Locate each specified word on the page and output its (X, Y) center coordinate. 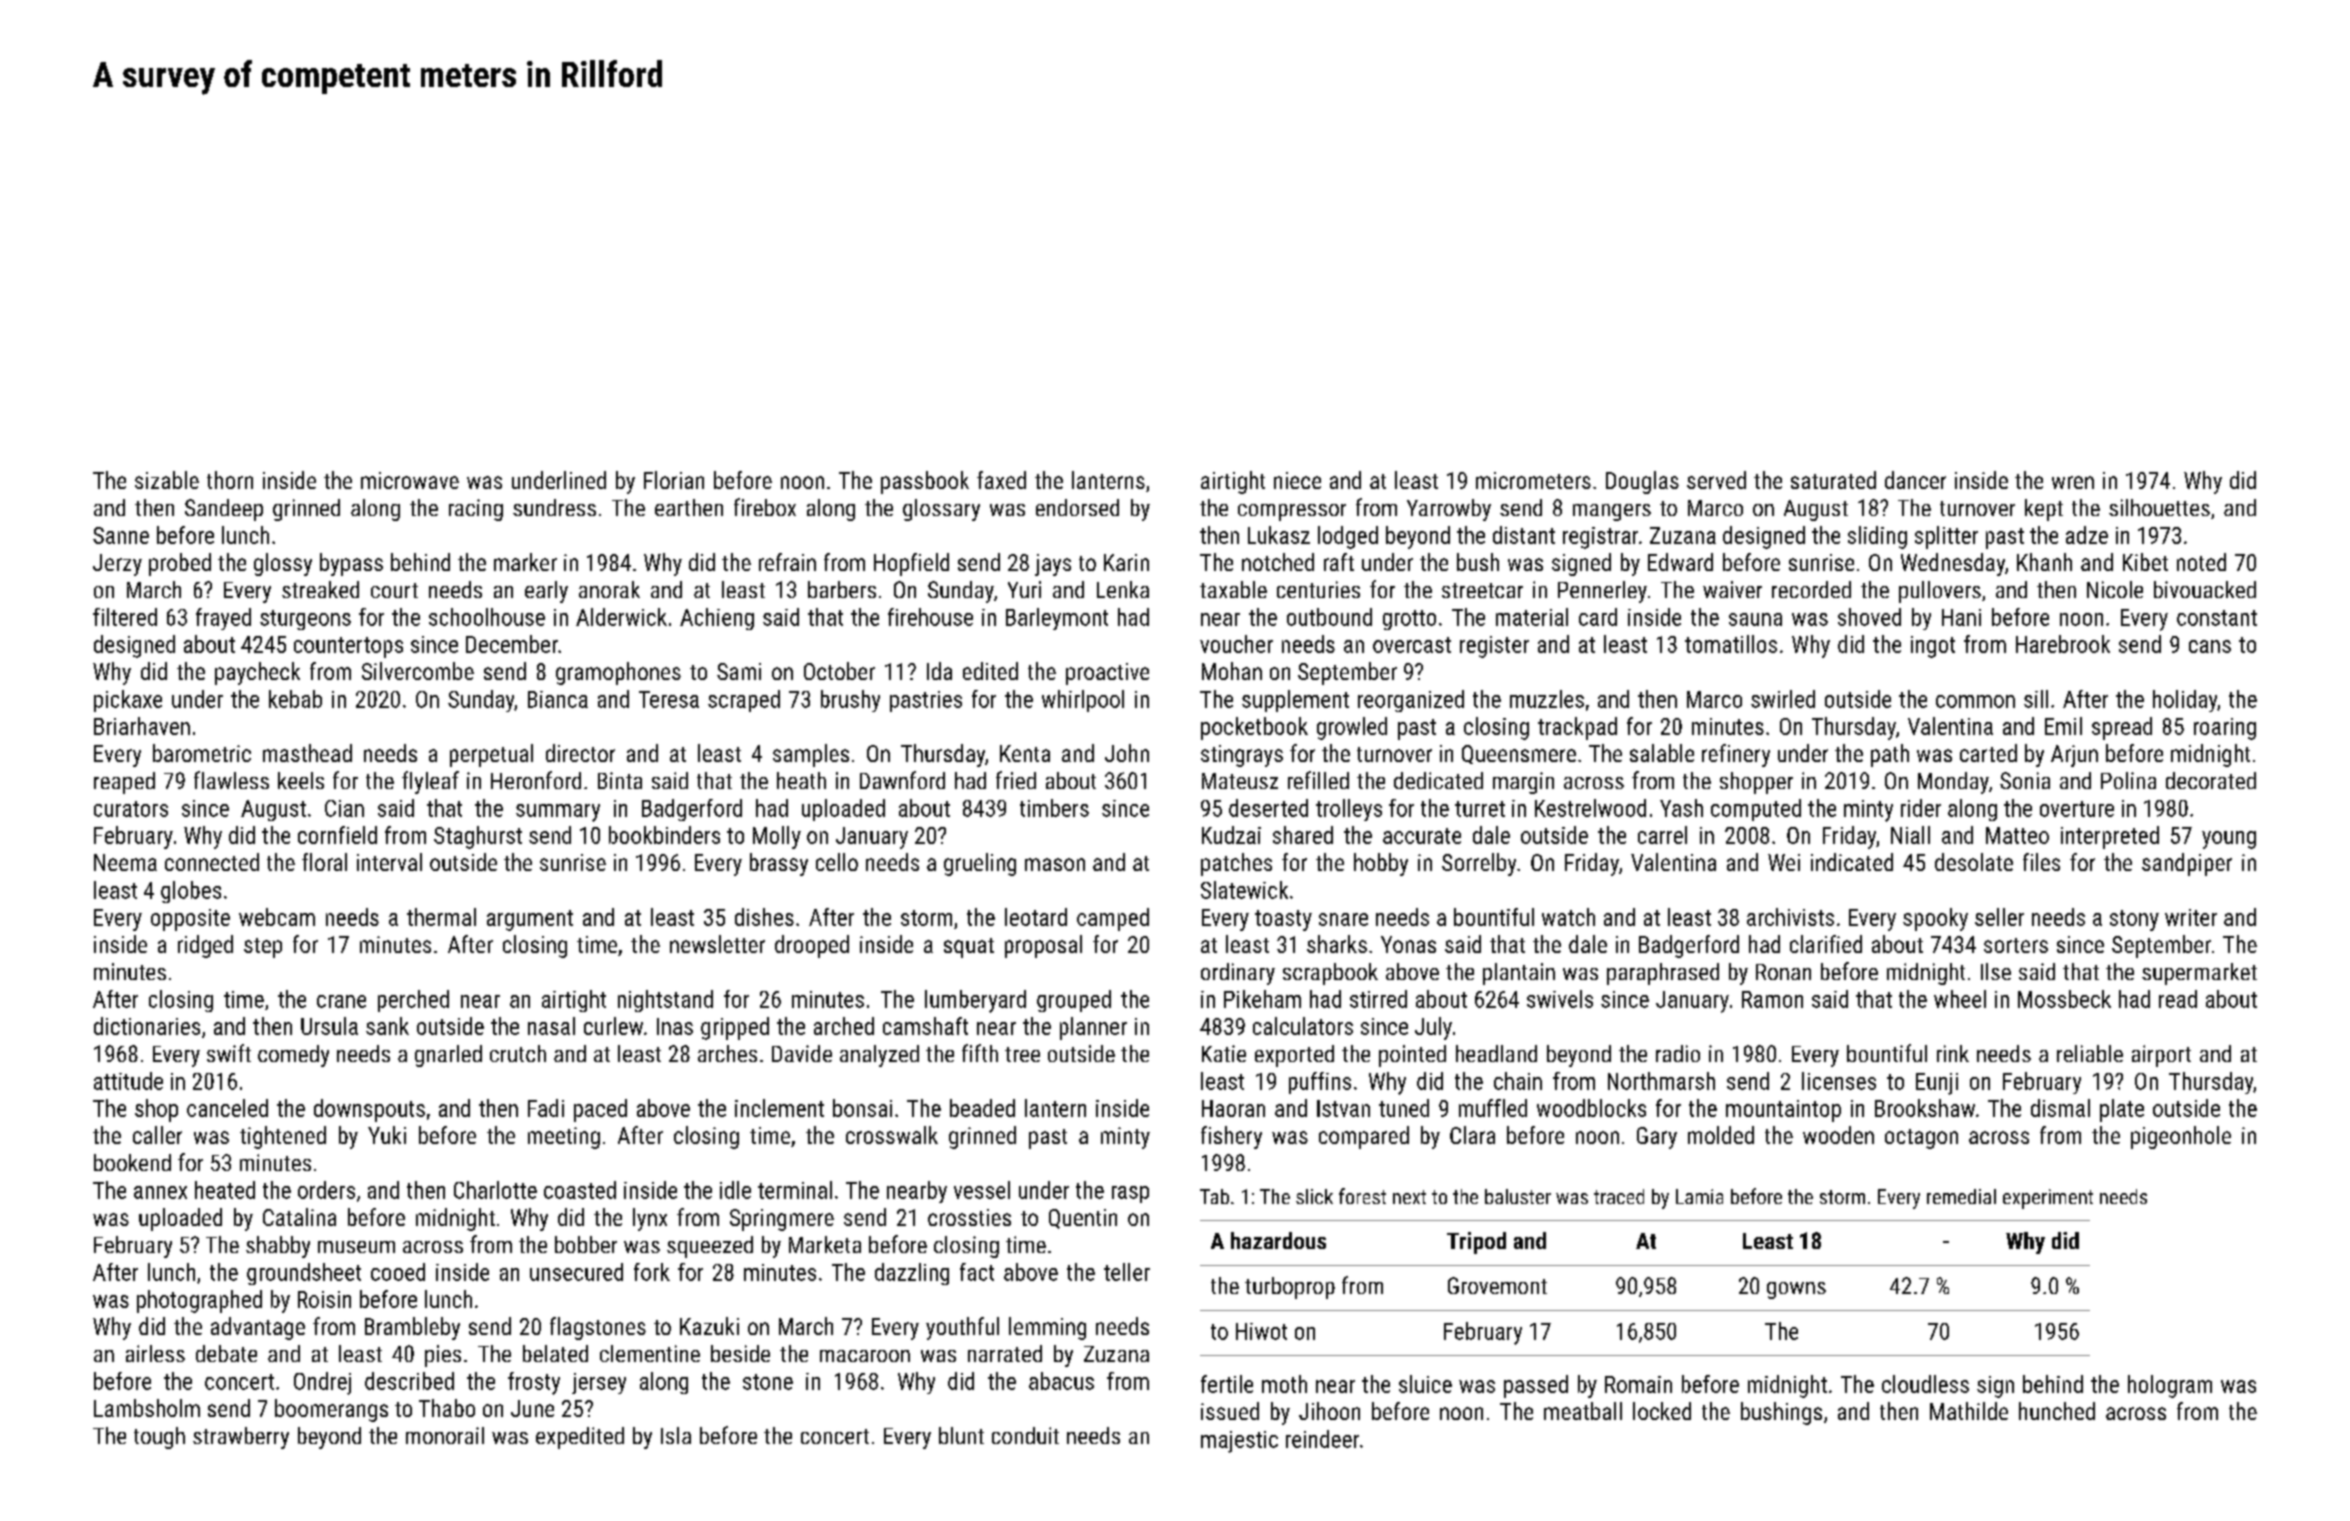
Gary (1657, 1138)
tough (159, 1438)
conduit (1025, 1435)
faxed (1001, 480)
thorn (230, 480)
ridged (205, 946)
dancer (1915, 480)
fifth (980, 1053)
